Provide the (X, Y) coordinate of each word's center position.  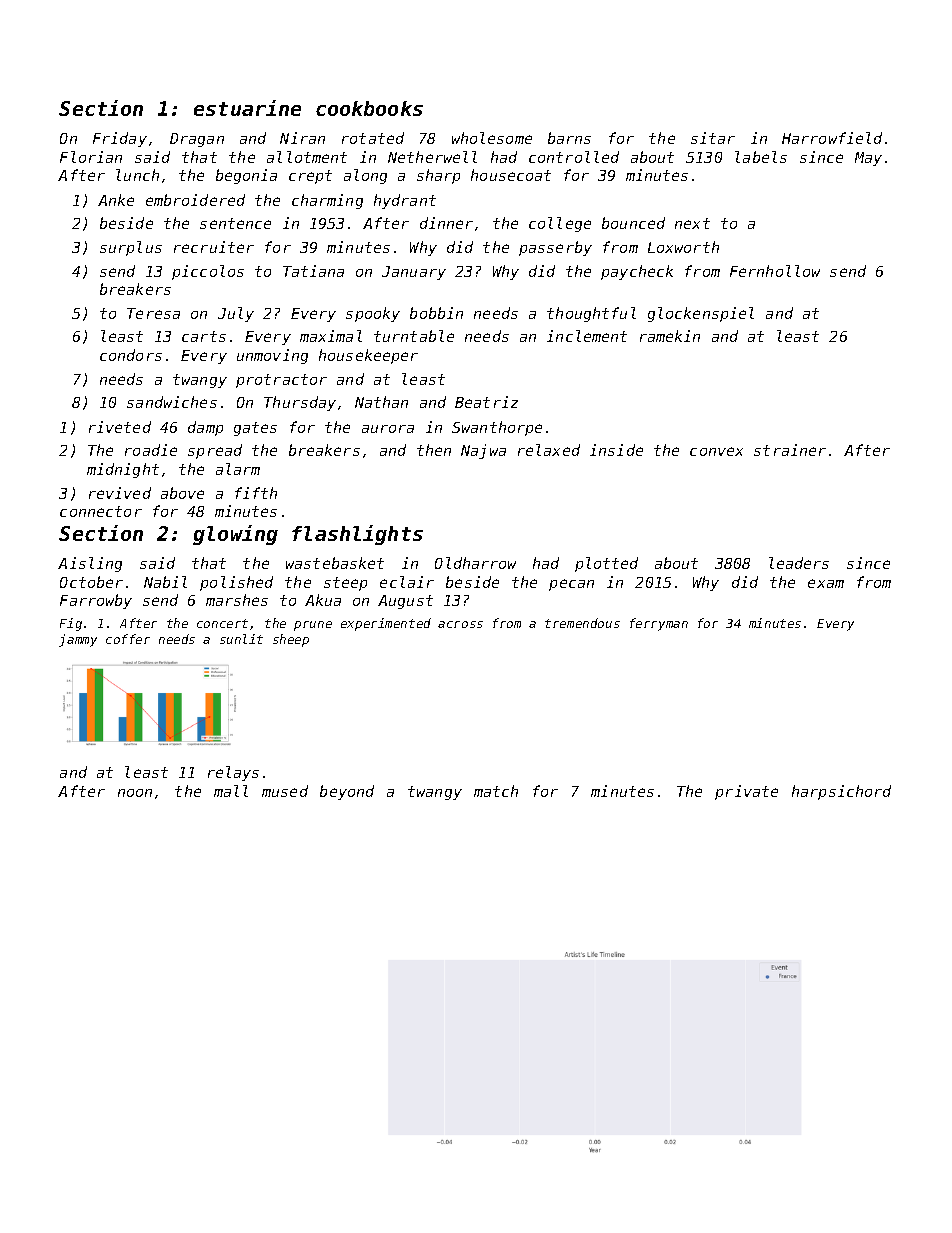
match (496, 791)
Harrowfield (832, 138)
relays (233, 773)
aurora (388, 429)
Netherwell (432, 157)
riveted (120, 427)
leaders (799, 563)
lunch (137, 175)
